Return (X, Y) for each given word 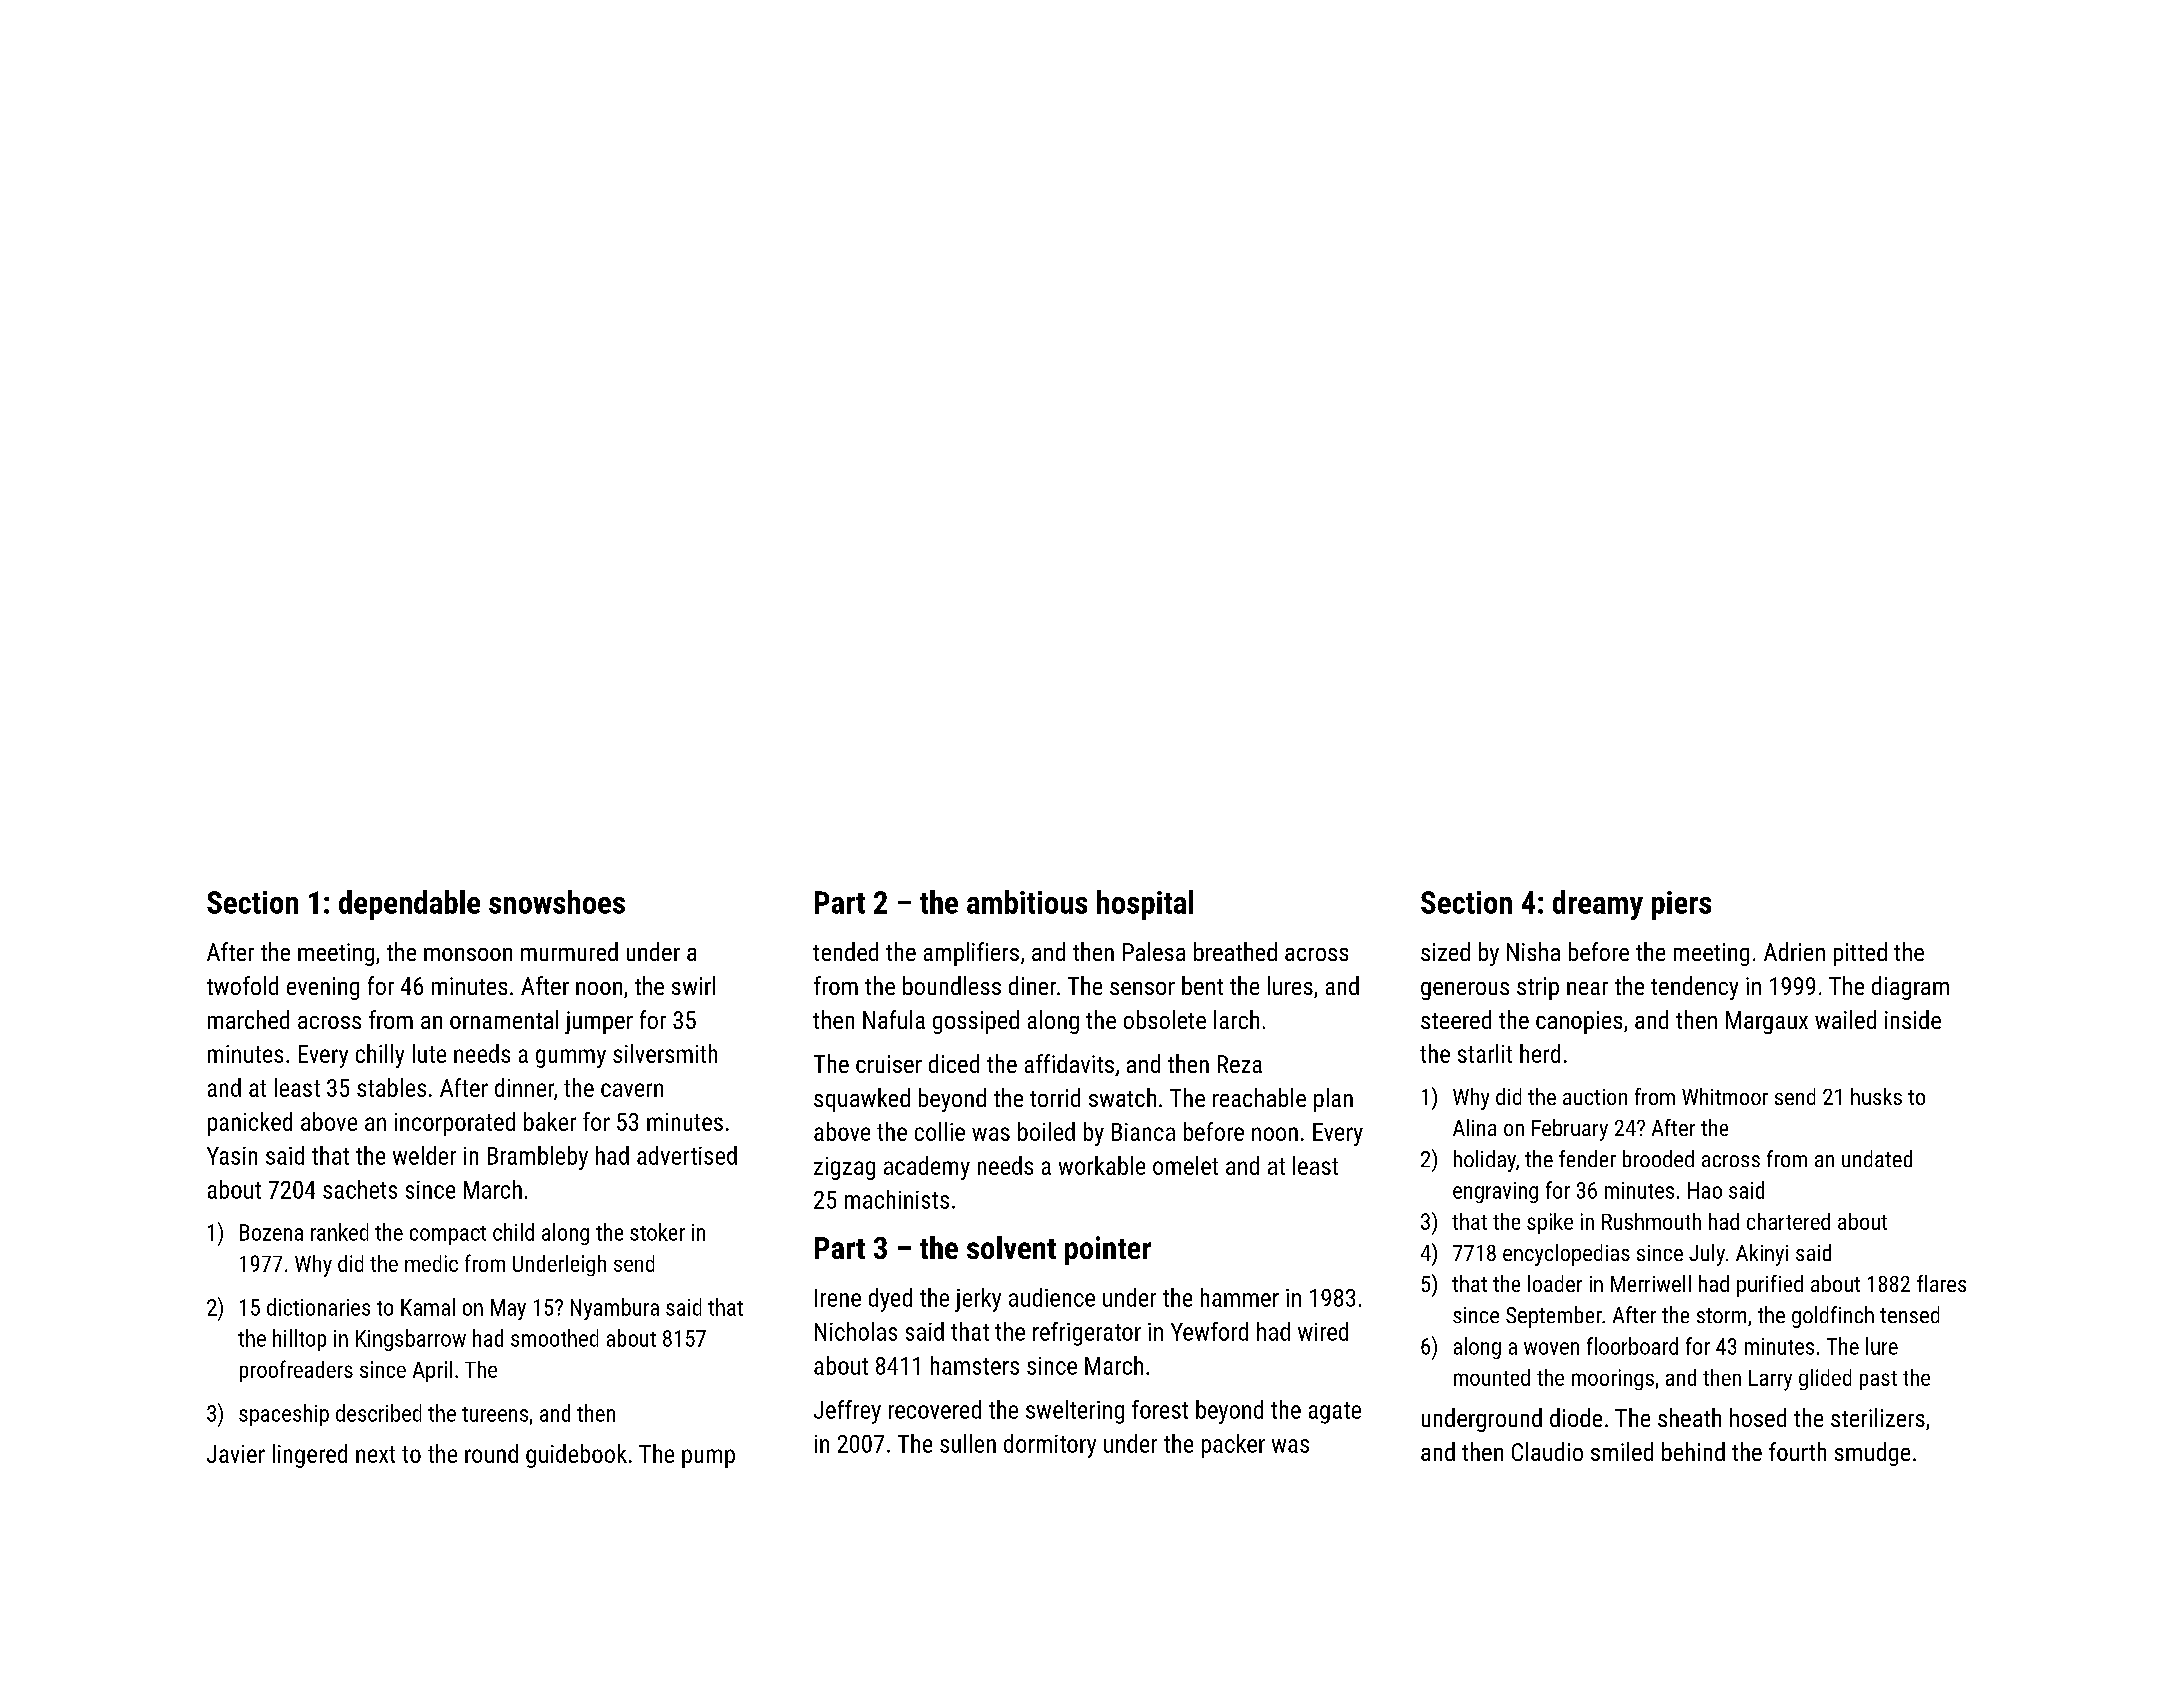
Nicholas (856, 1331)
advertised (687, 1155)
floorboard (1632, 1346)
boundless (952, 985)
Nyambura (615, 1309)
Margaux (1767, 1022)
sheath (1689, 1417)
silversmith (665, 1053)
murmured (569, 951)
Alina (1474, 1127)
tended (845, 951)
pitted (1860, 954)
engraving (1495, 1192)
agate (1335, 1413)
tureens (495, 1414)
